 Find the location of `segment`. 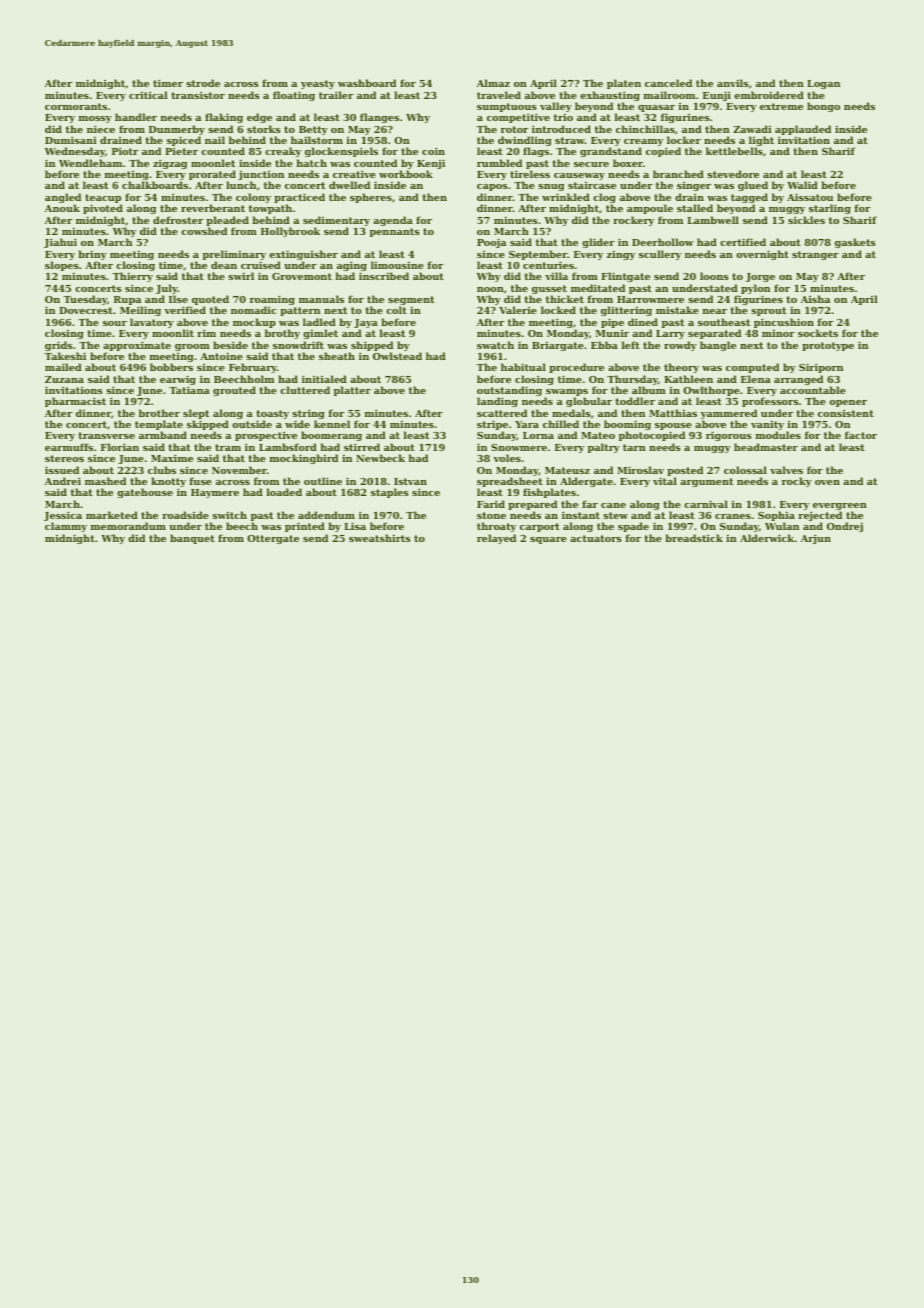

segment is located at coordinates (411, 301).
